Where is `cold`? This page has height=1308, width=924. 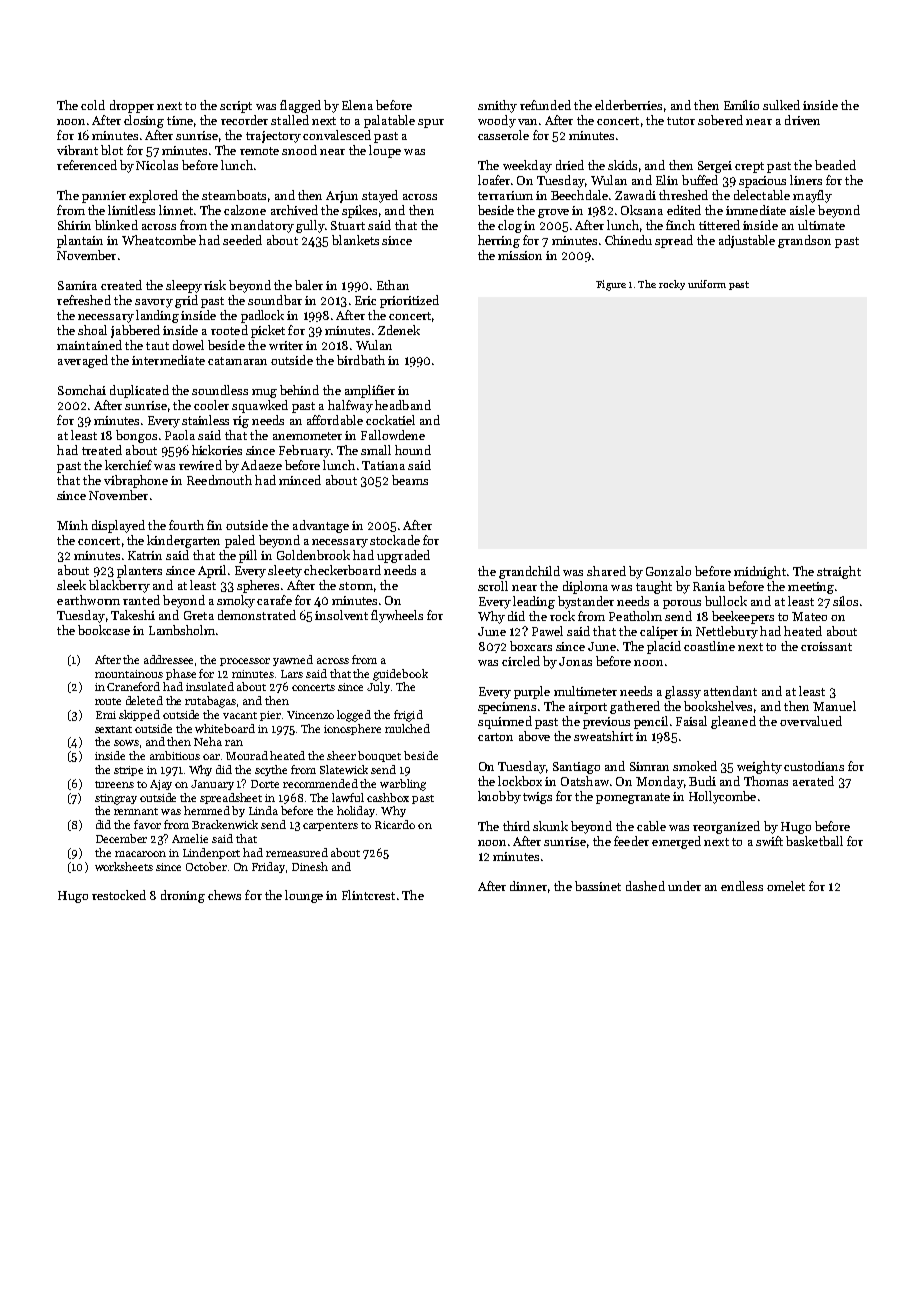 cold is located at coordinates (93, 105).
